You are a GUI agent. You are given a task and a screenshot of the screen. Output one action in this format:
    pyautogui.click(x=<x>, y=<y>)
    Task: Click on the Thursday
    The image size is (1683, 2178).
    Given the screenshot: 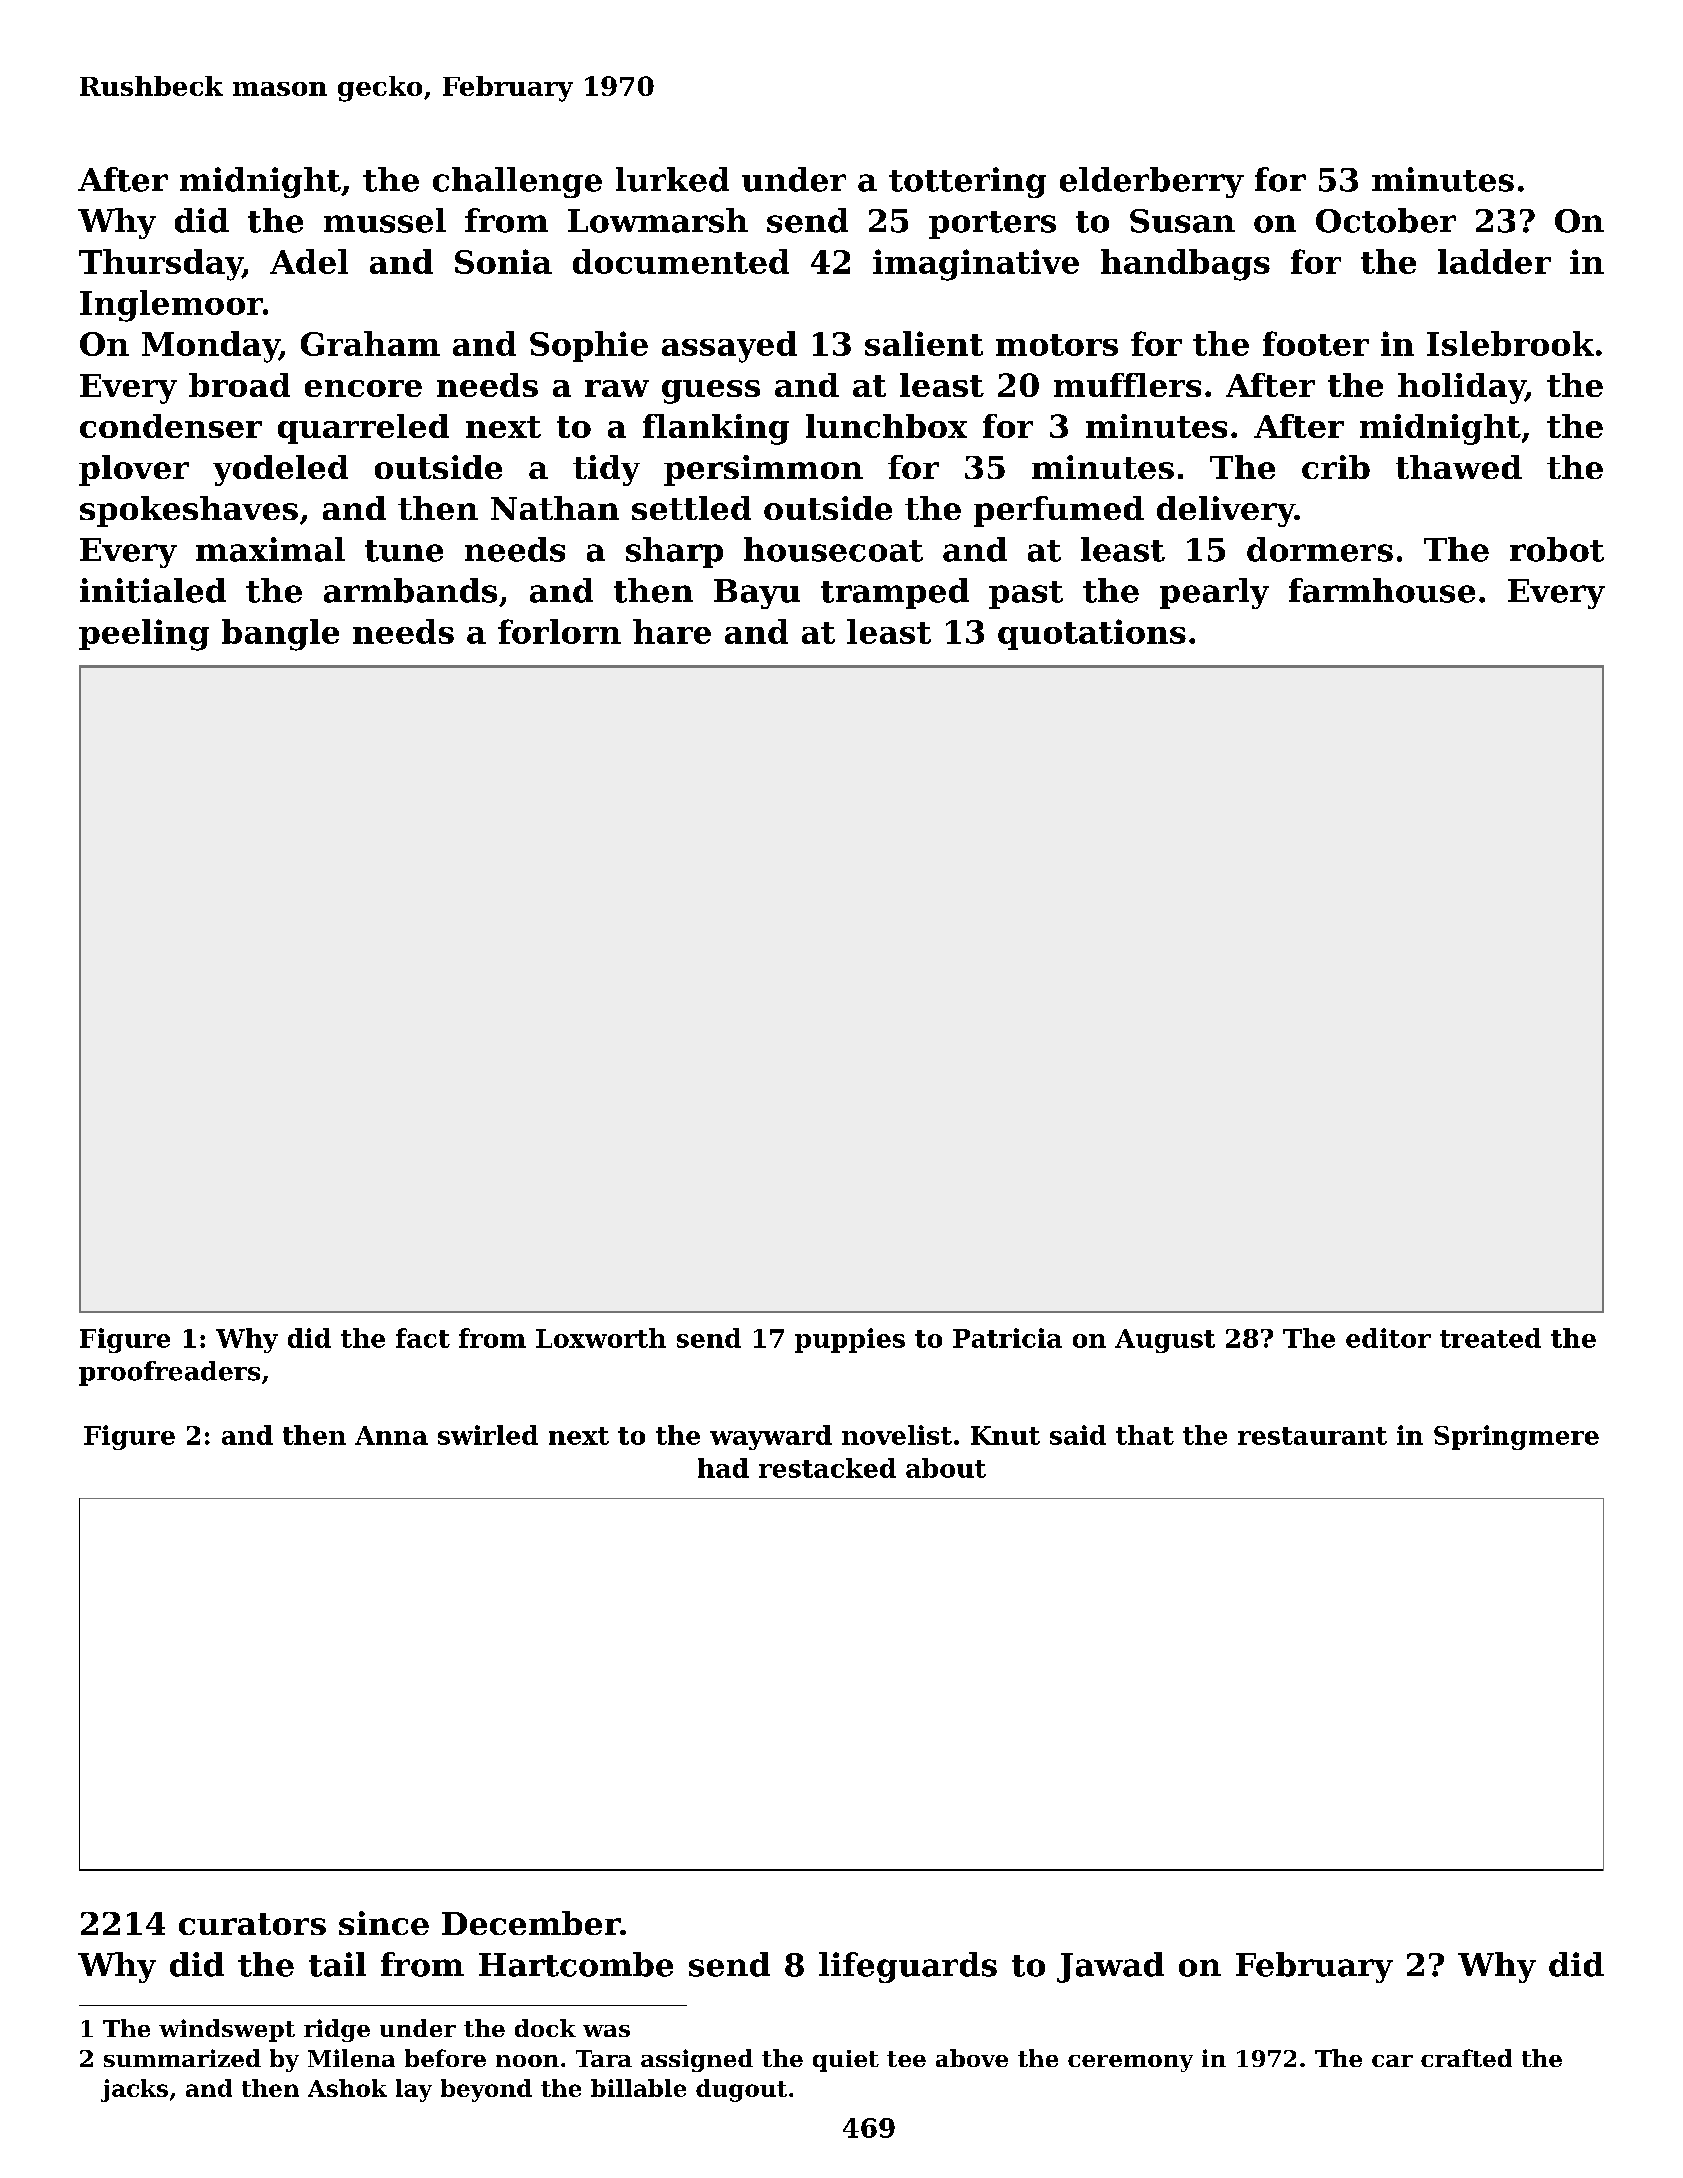 What is the action you would take?
    pyautogui.click(x=161, y=265)
